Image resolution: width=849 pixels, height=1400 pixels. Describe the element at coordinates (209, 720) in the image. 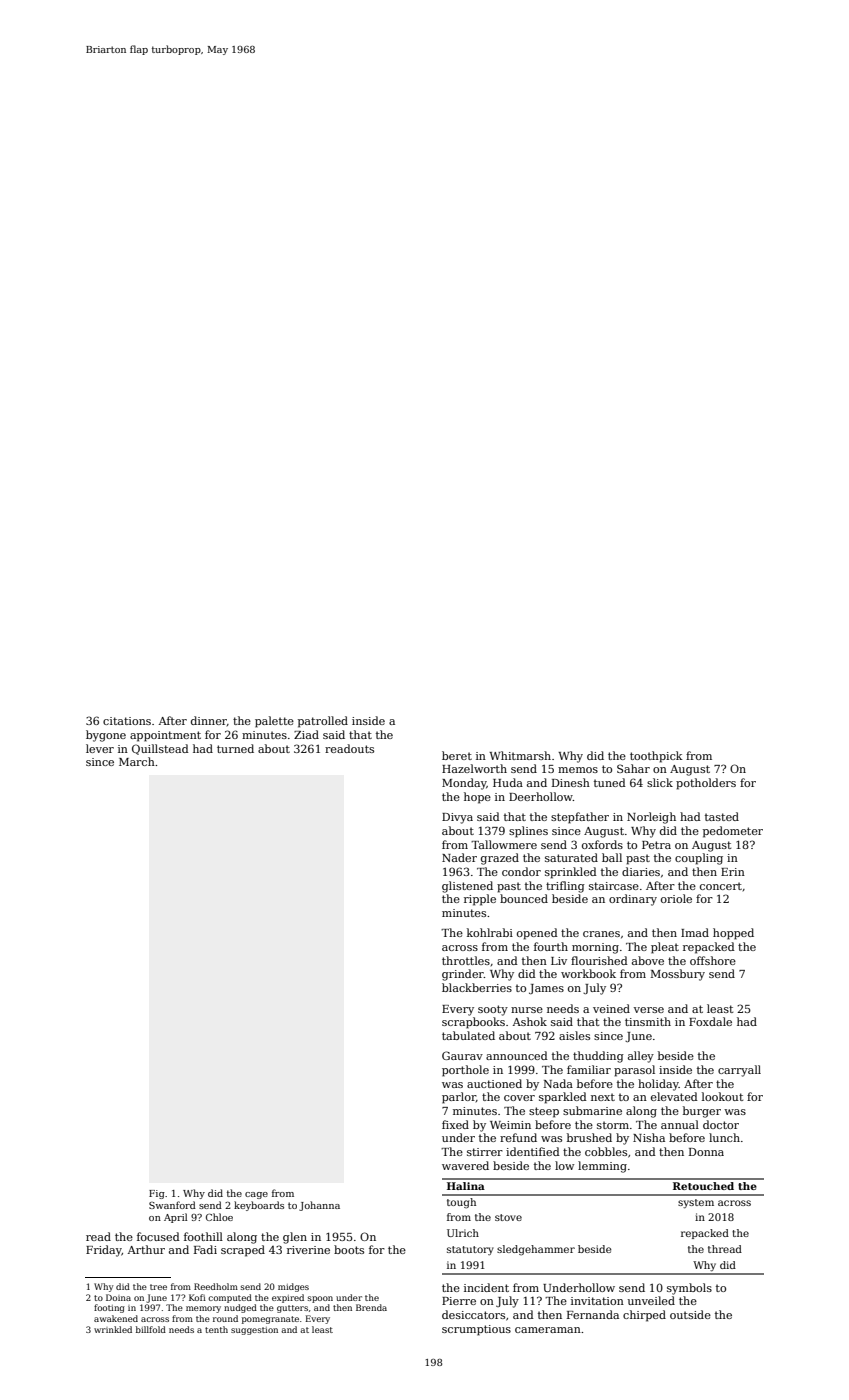

I see `dinner` at that location.
